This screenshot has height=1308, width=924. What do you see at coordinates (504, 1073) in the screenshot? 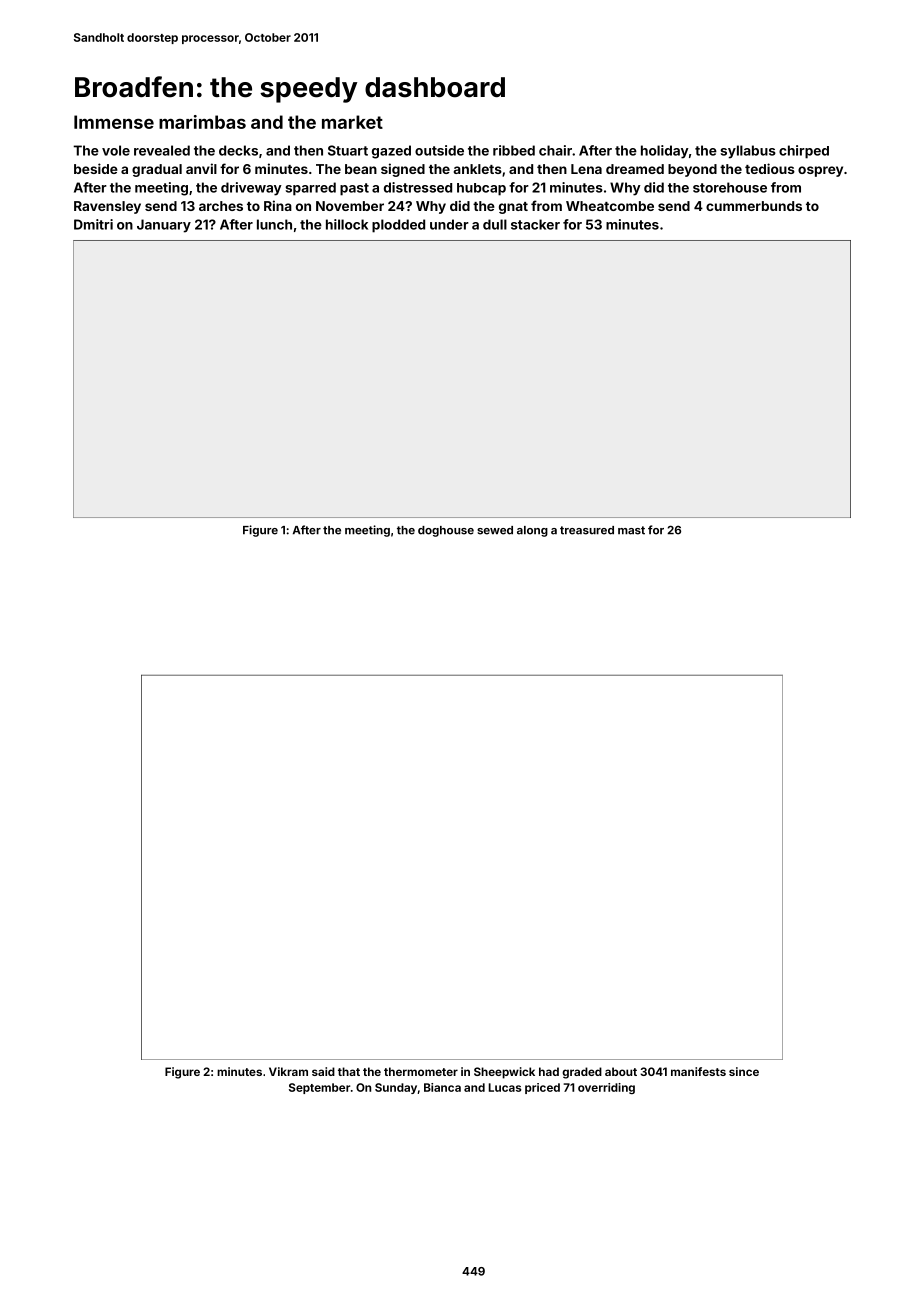
I see `Sheepwick` at bounding box center [504, 1073].
